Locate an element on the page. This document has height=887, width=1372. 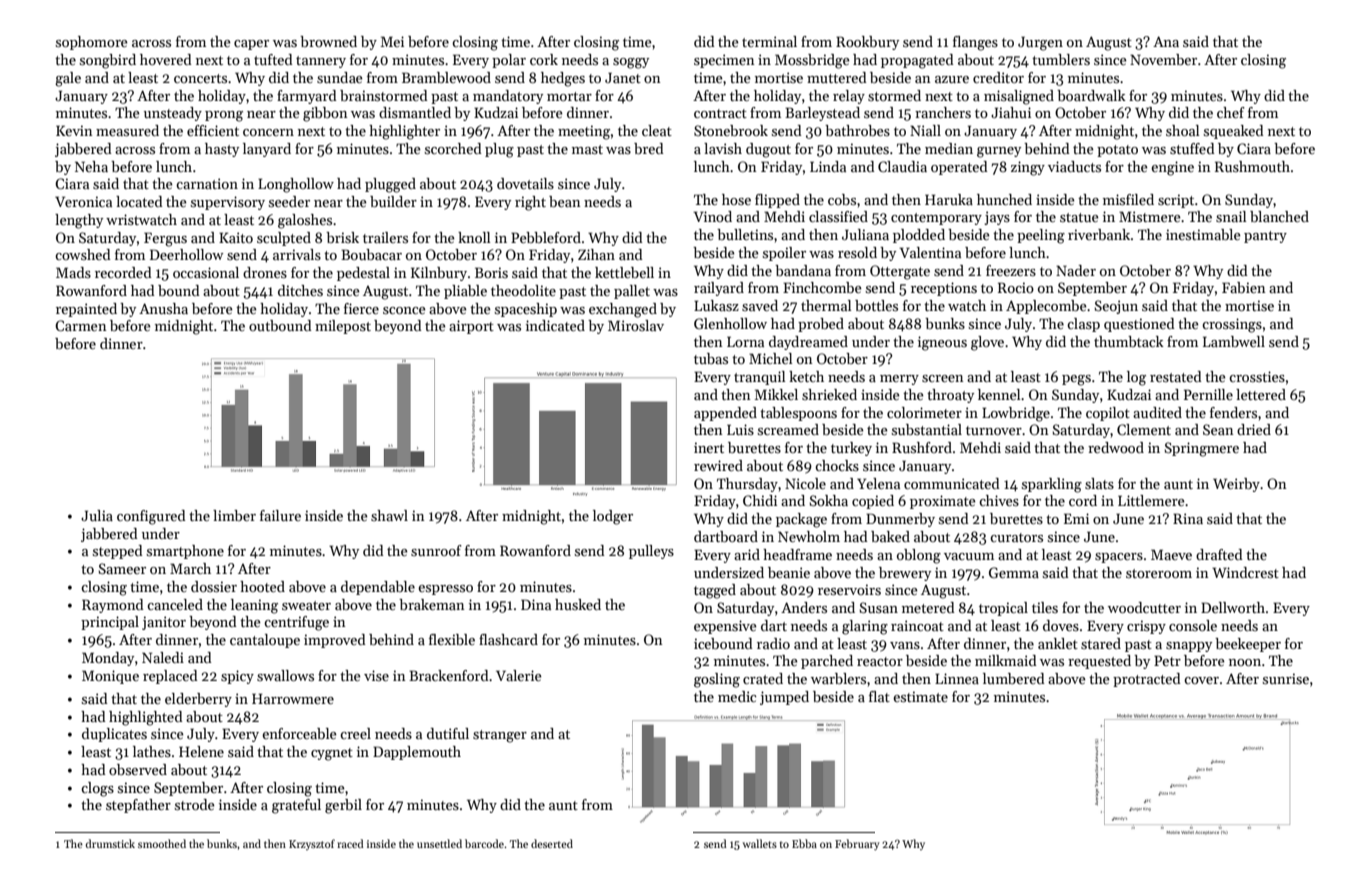
dismantled is located at coordinates (415, 112).
